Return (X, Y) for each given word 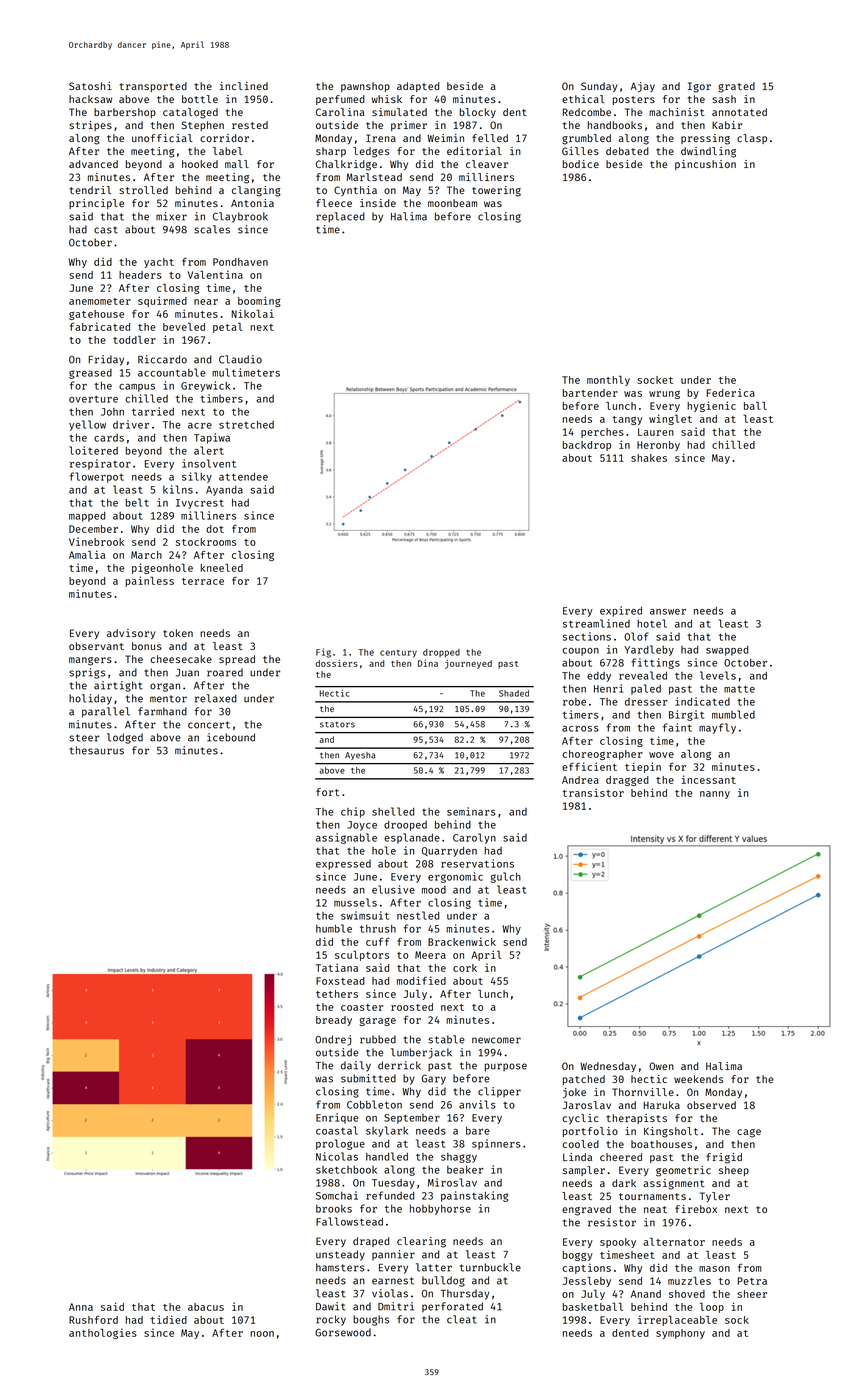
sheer (752, 1294)
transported (153, 87)
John (112, 412)
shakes (649, 458)
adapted (418, 87)
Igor (699, 87)
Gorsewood (343, 1332)
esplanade (412, 838)
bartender (590, 393)
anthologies (103, 1333)
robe (574, 702)
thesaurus (96, 750)
